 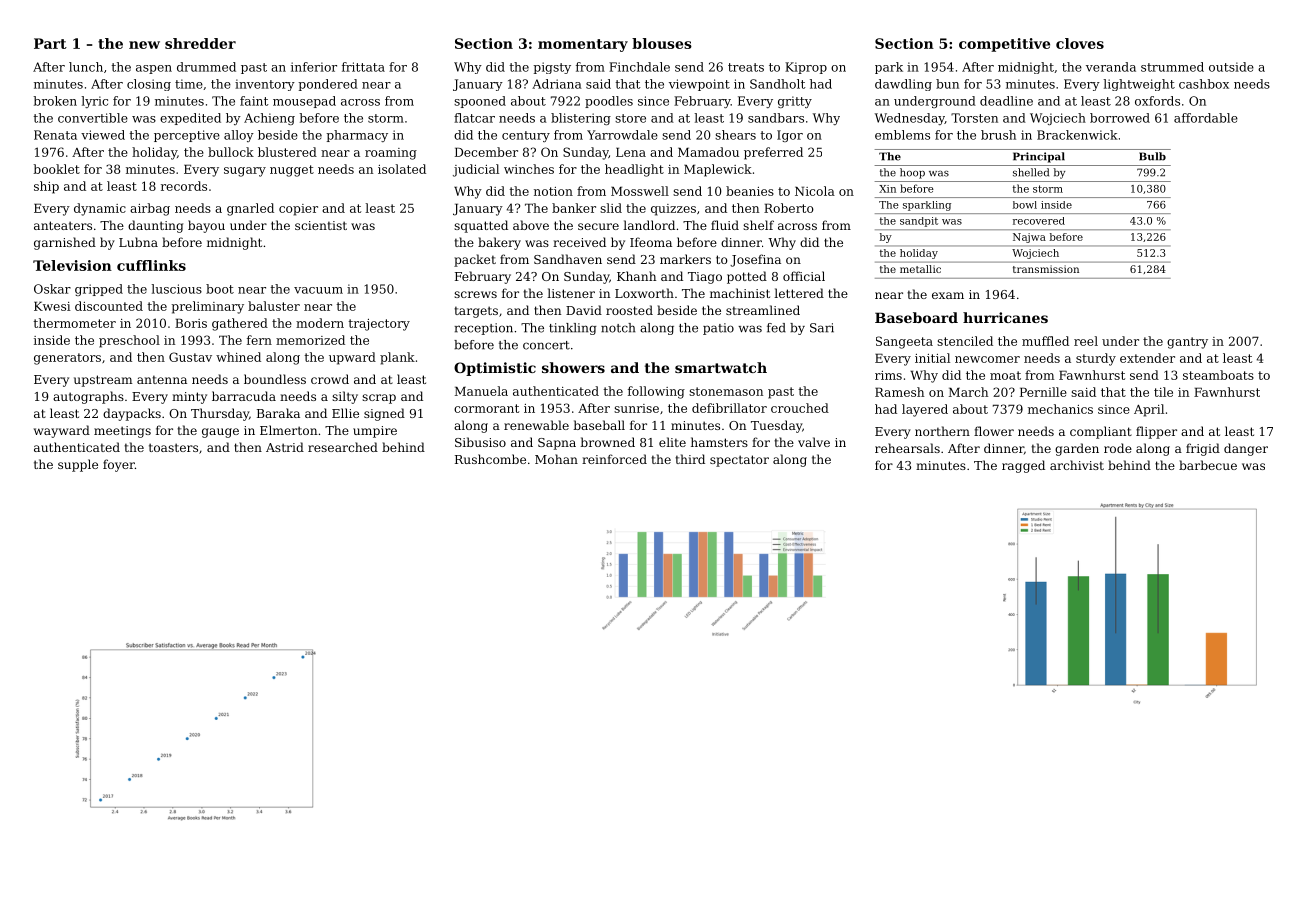 I want to click on streamlined, so click(x=763, y=310).
